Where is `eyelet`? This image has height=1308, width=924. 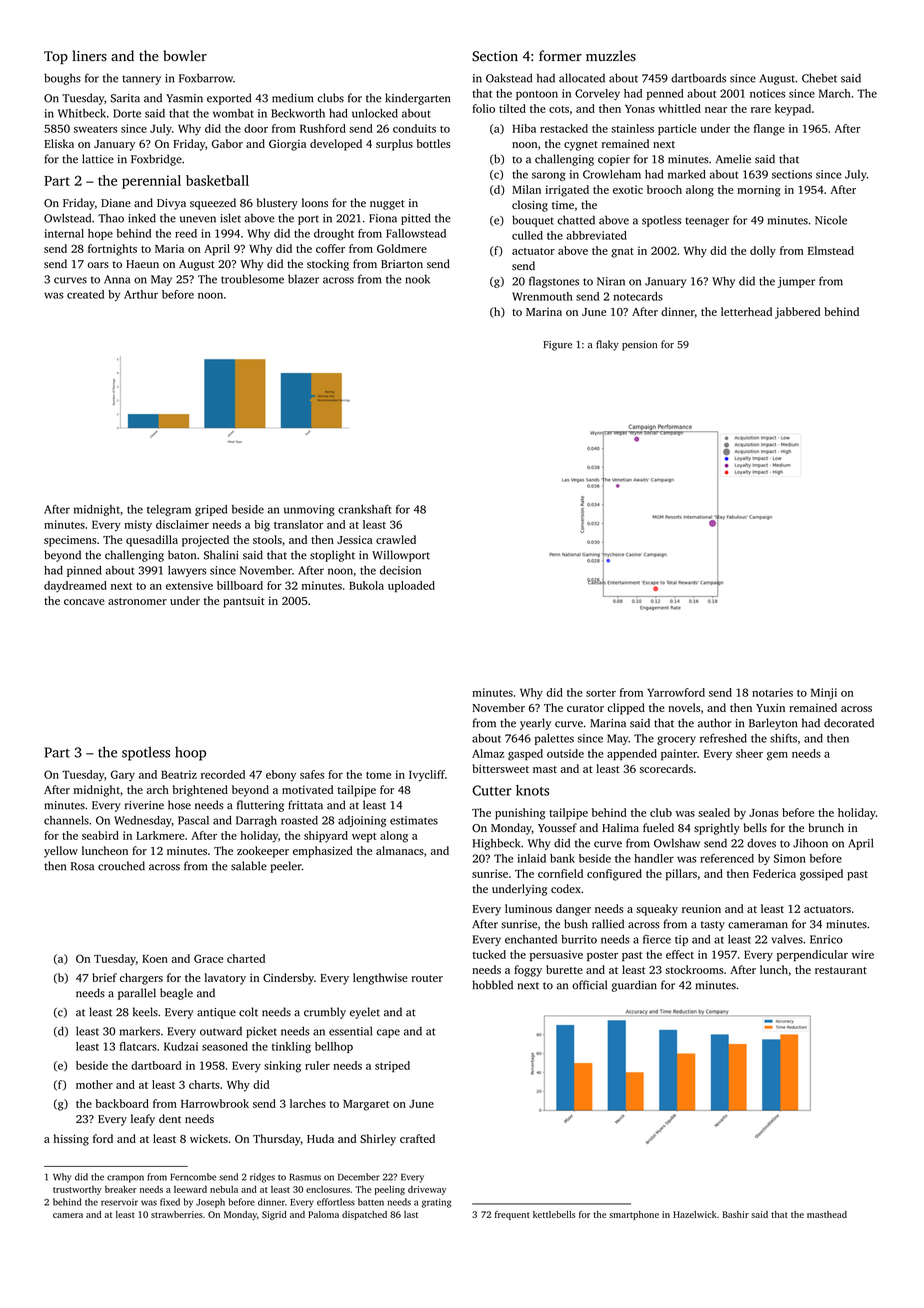 eyelet is located at coordinates (365, 1013).
